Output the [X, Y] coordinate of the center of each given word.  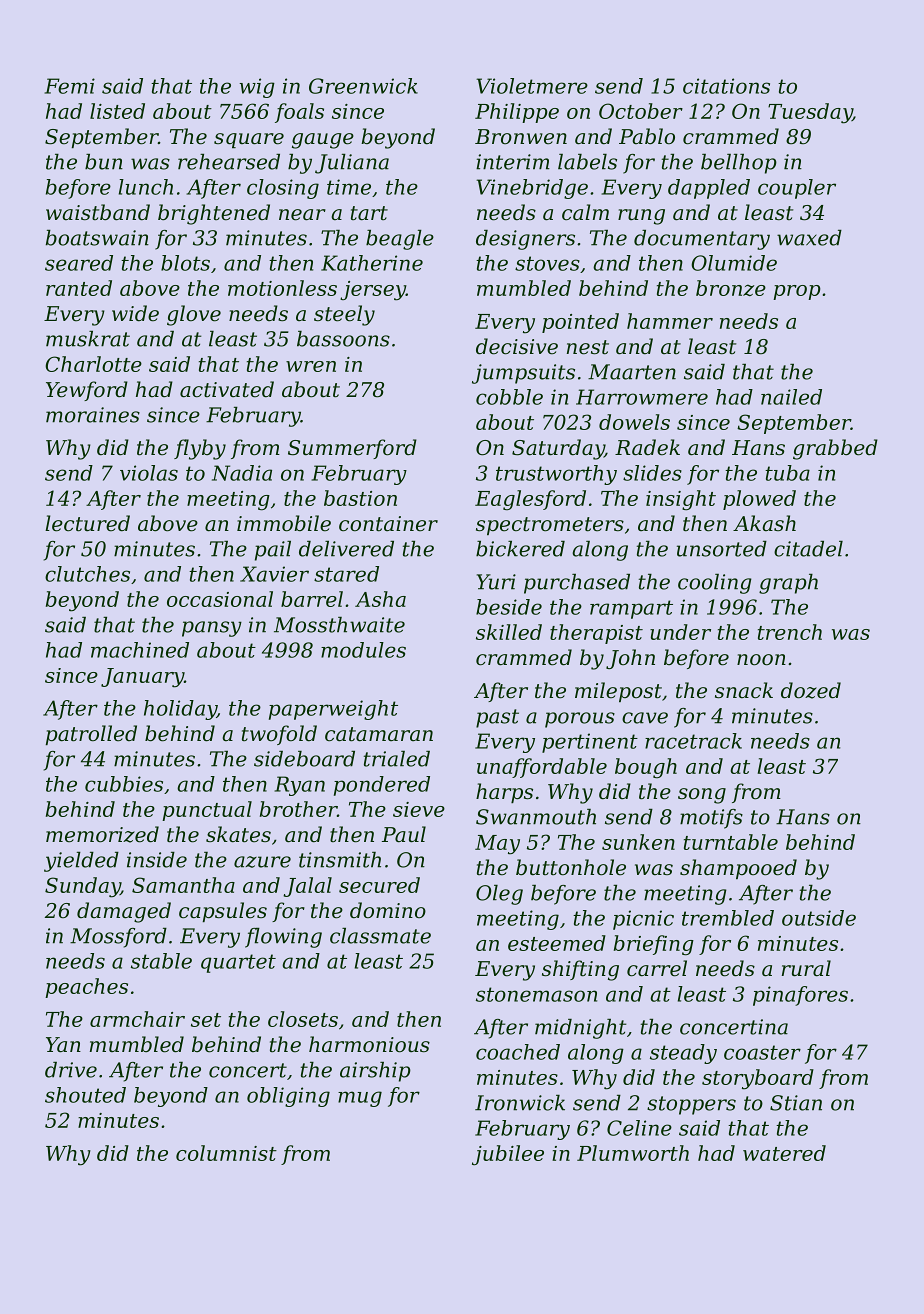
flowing [283, 938]
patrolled [91, 735]
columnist [226, 1153]
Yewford [87, 391]
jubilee [508, 1155]
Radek [647, 447]
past [497, 718]
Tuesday [810, 113]
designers [525, 240]
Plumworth [633, 1153]
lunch [146, 187]
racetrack [693, 741]
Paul [404, 834]
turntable [731, 842]
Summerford [352, 449]
